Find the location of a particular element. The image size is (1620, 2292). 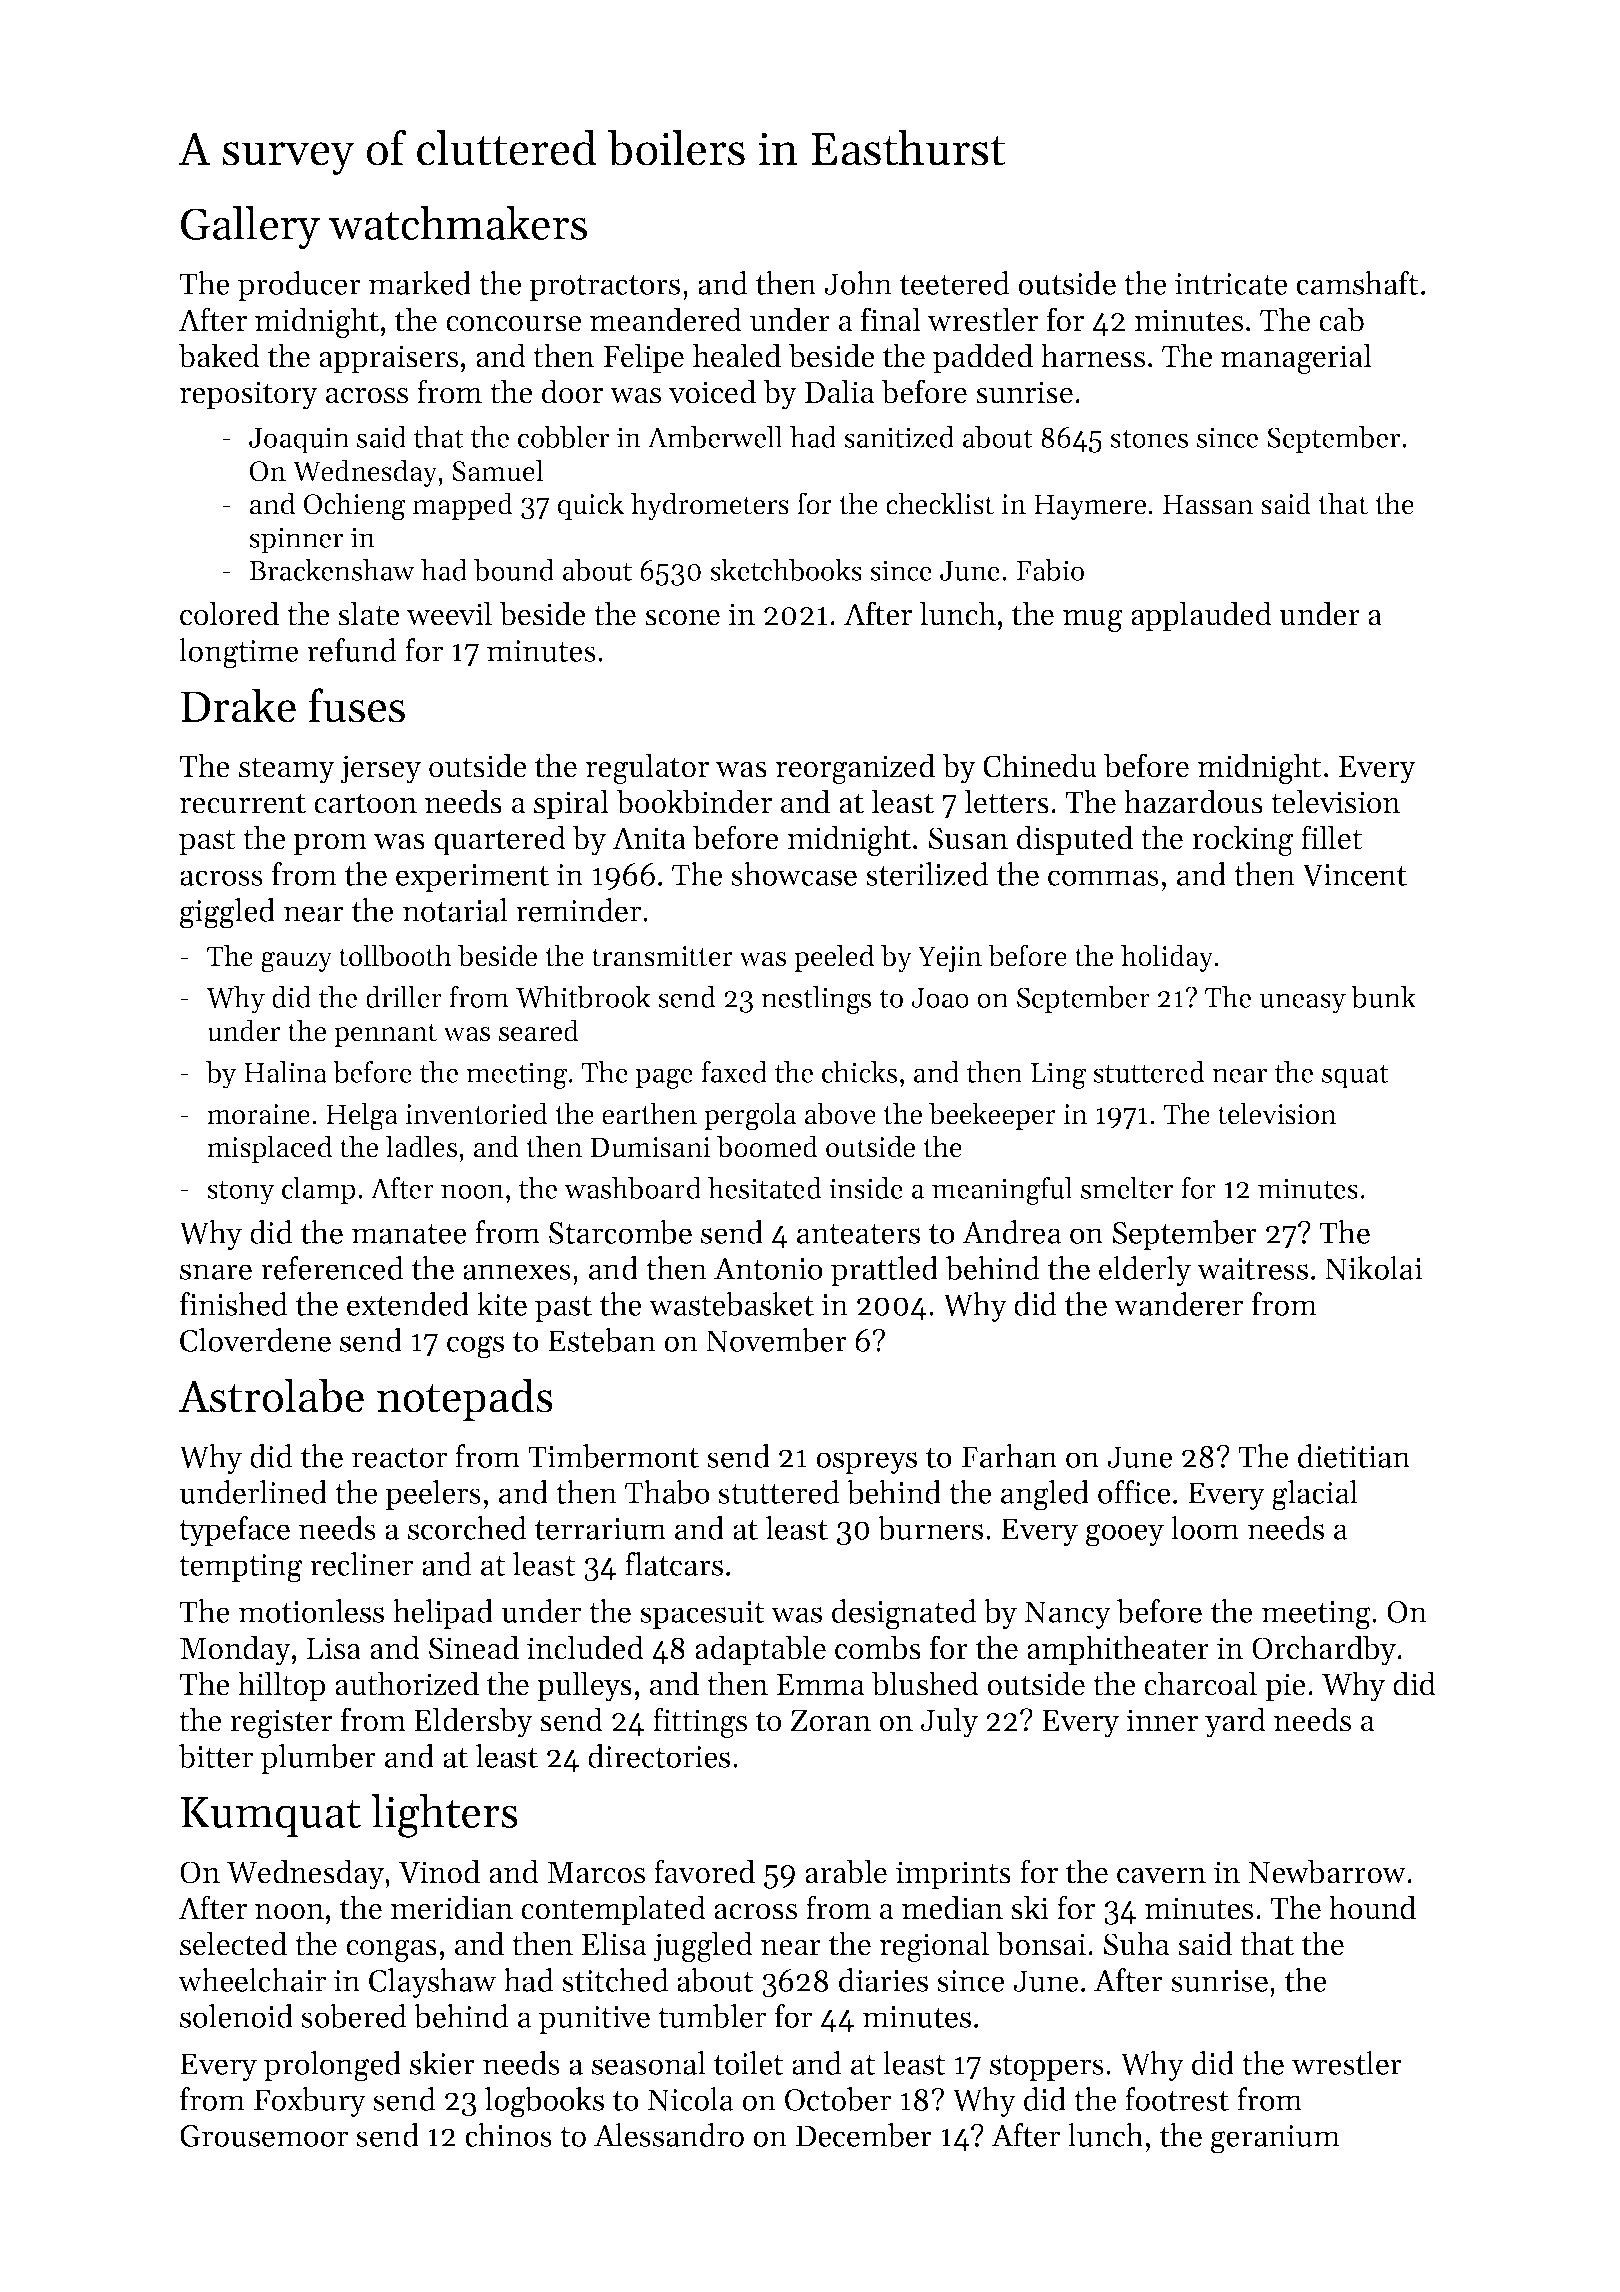

Chinedu is located at coordinates (1039, 765).
